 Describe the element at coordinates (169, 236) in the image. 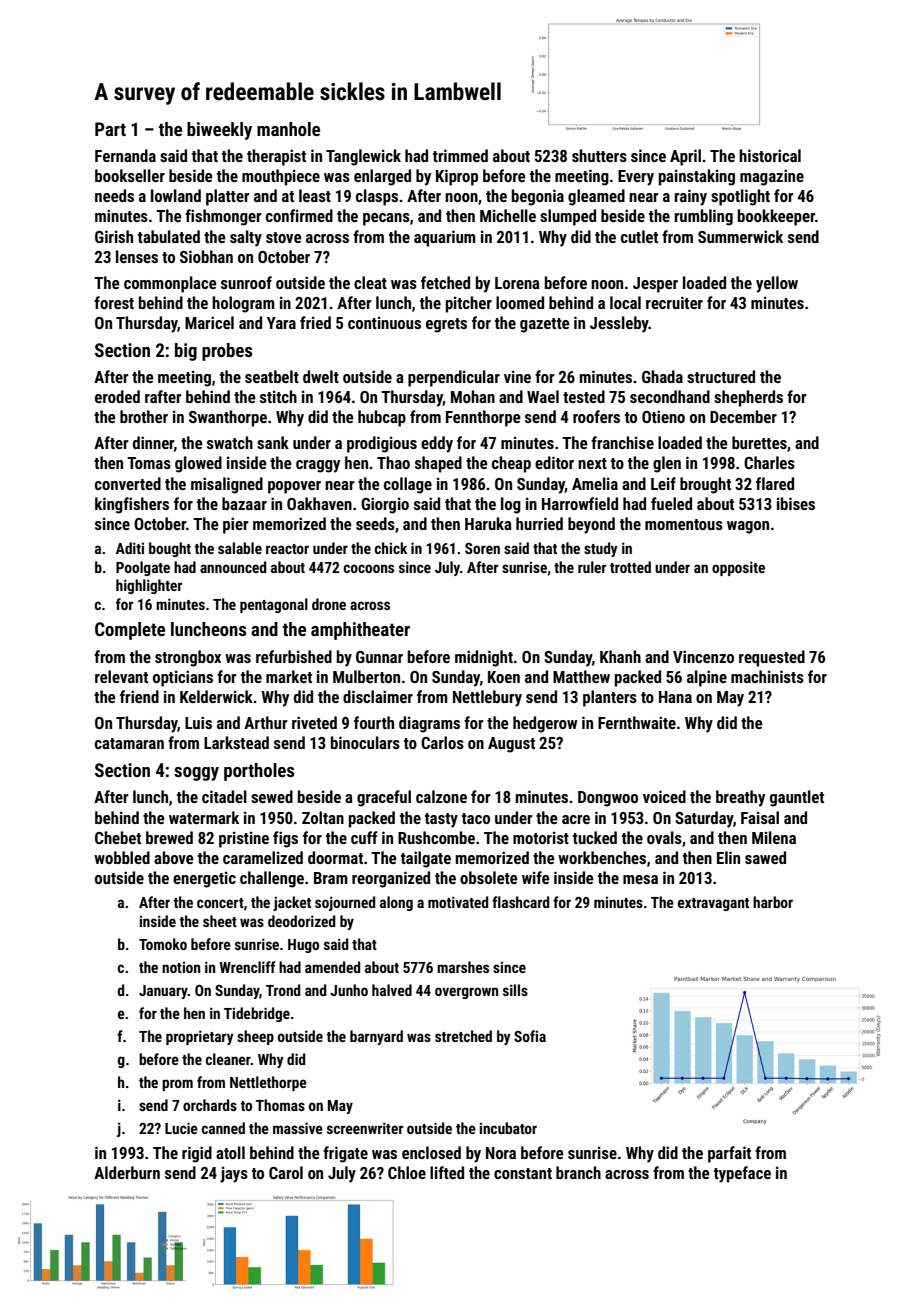

I see `tabulated` at that location.
